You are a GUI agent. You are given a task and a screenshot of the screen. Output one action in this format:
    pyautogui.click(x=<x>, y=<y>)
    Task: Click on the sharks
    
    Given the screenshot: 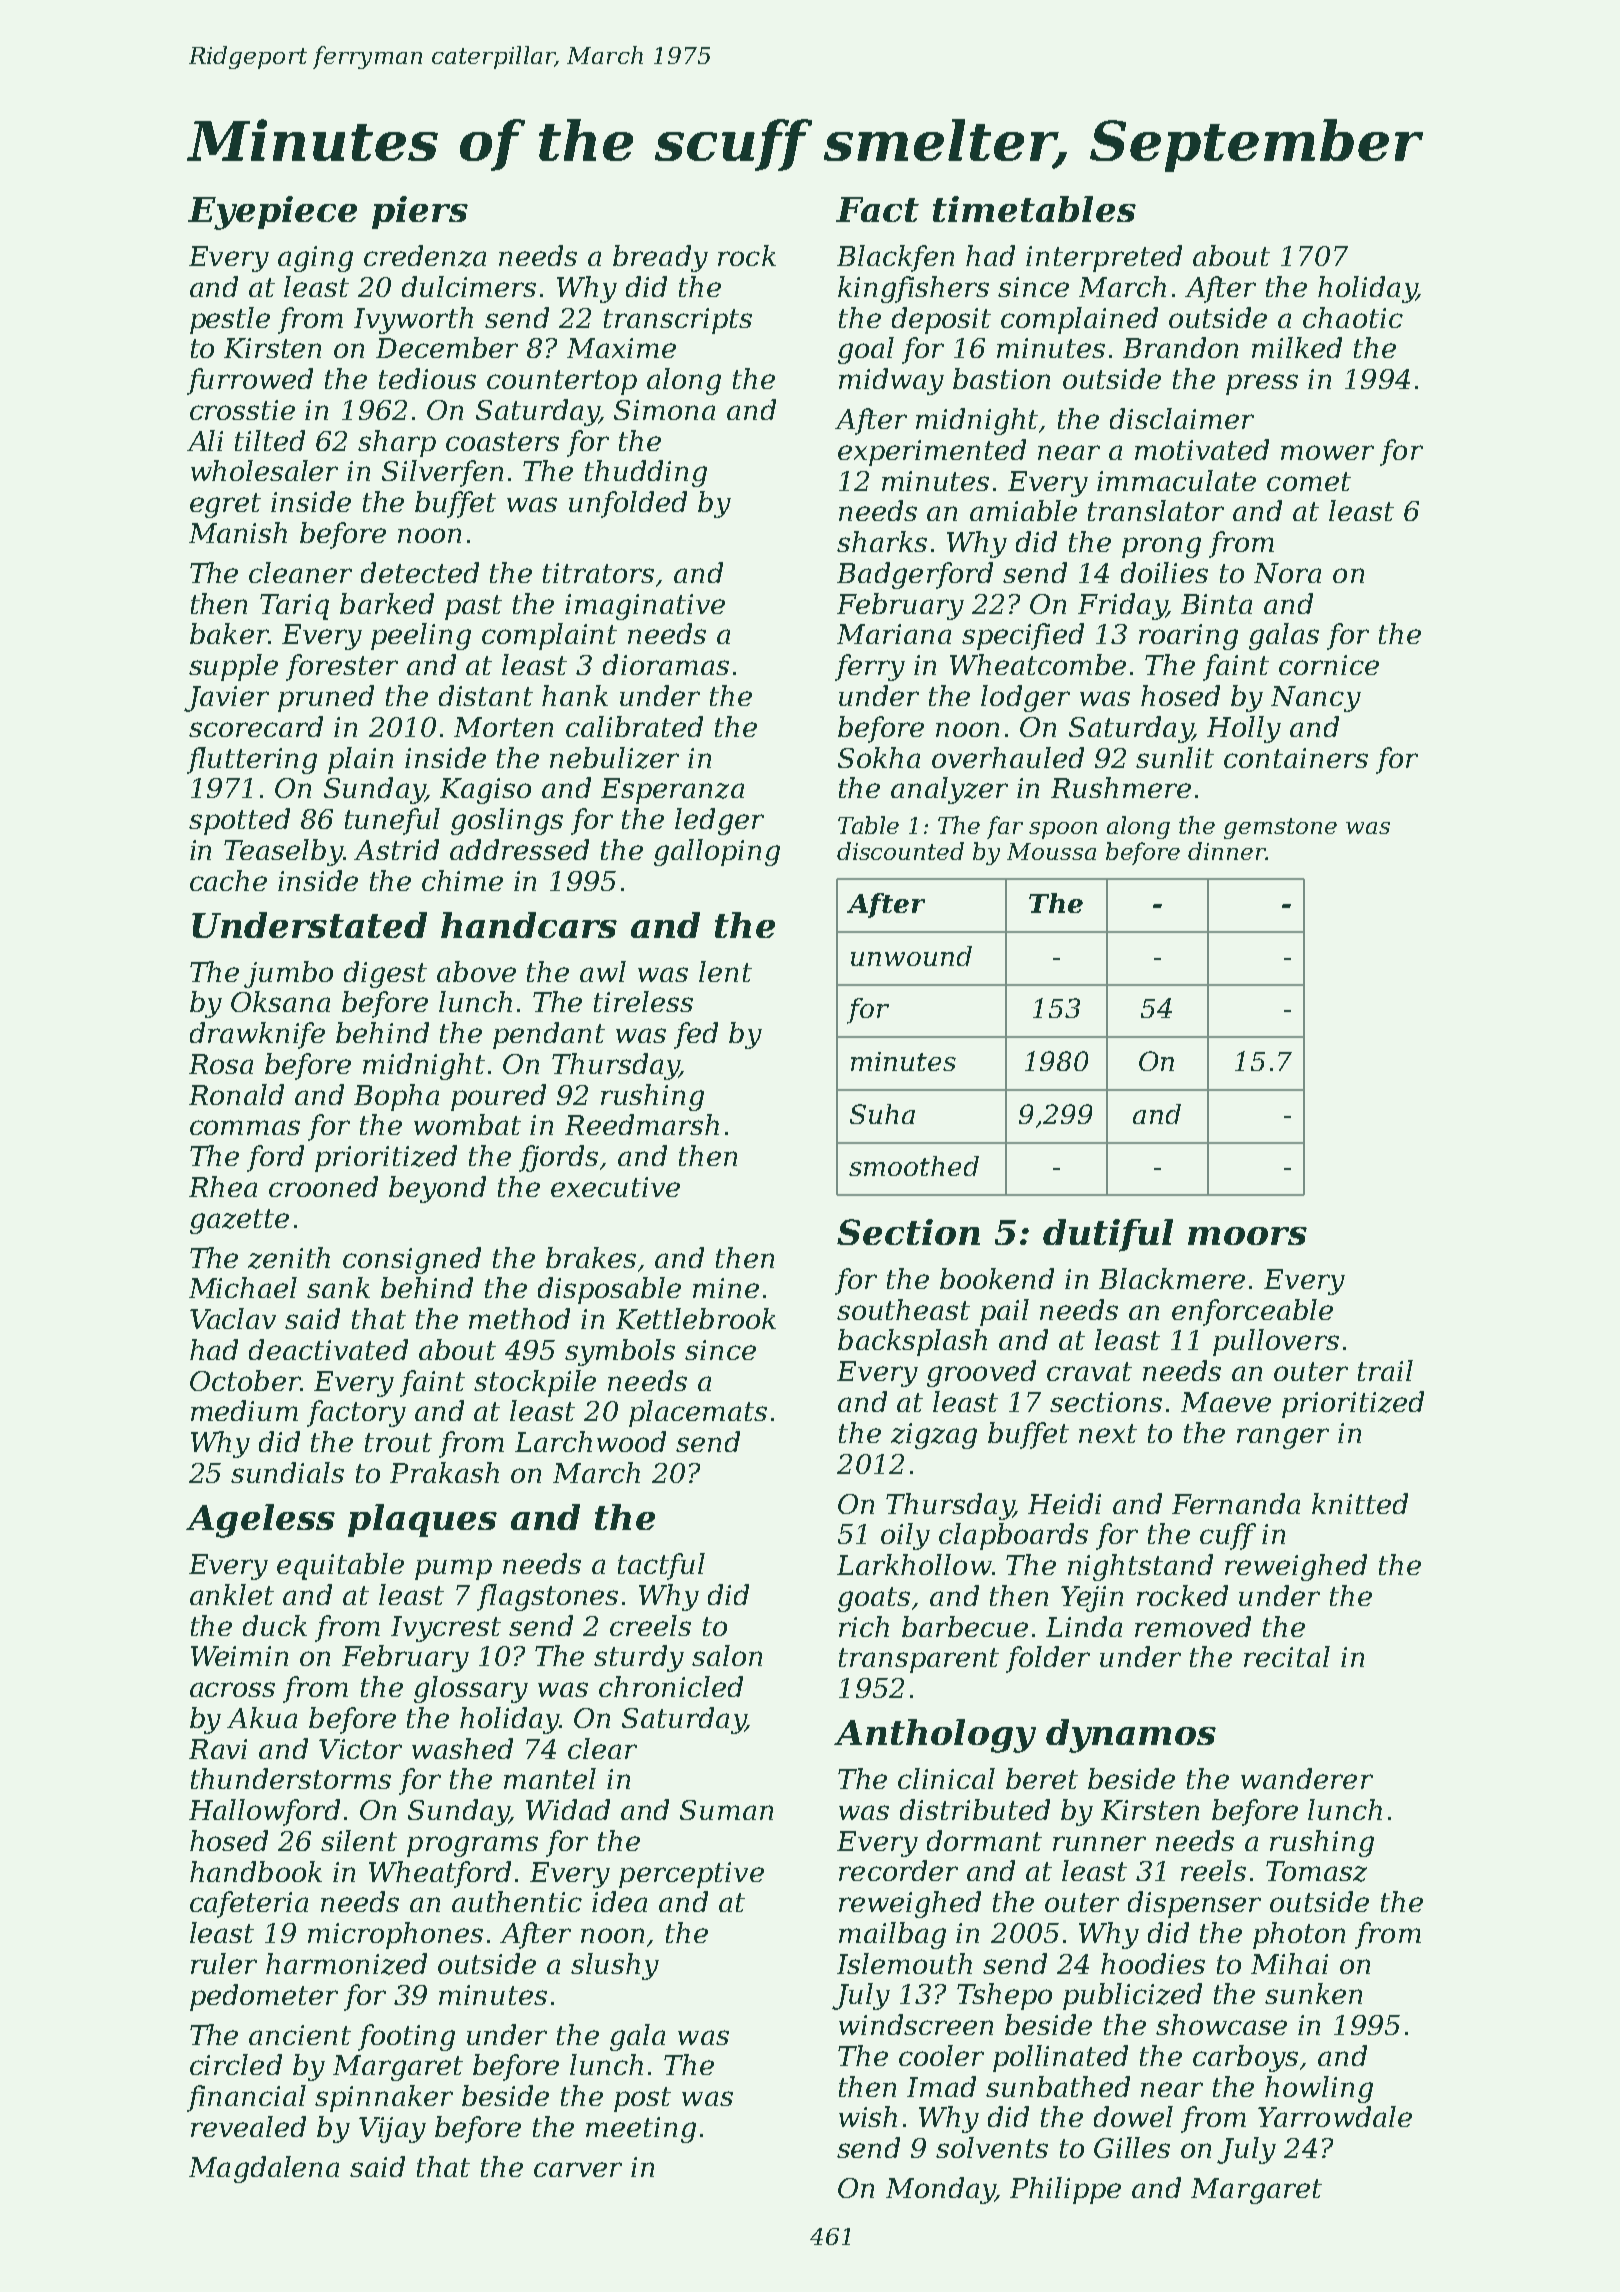 What is the action you would take?
    pyautogui.click(x=882, y=541)
